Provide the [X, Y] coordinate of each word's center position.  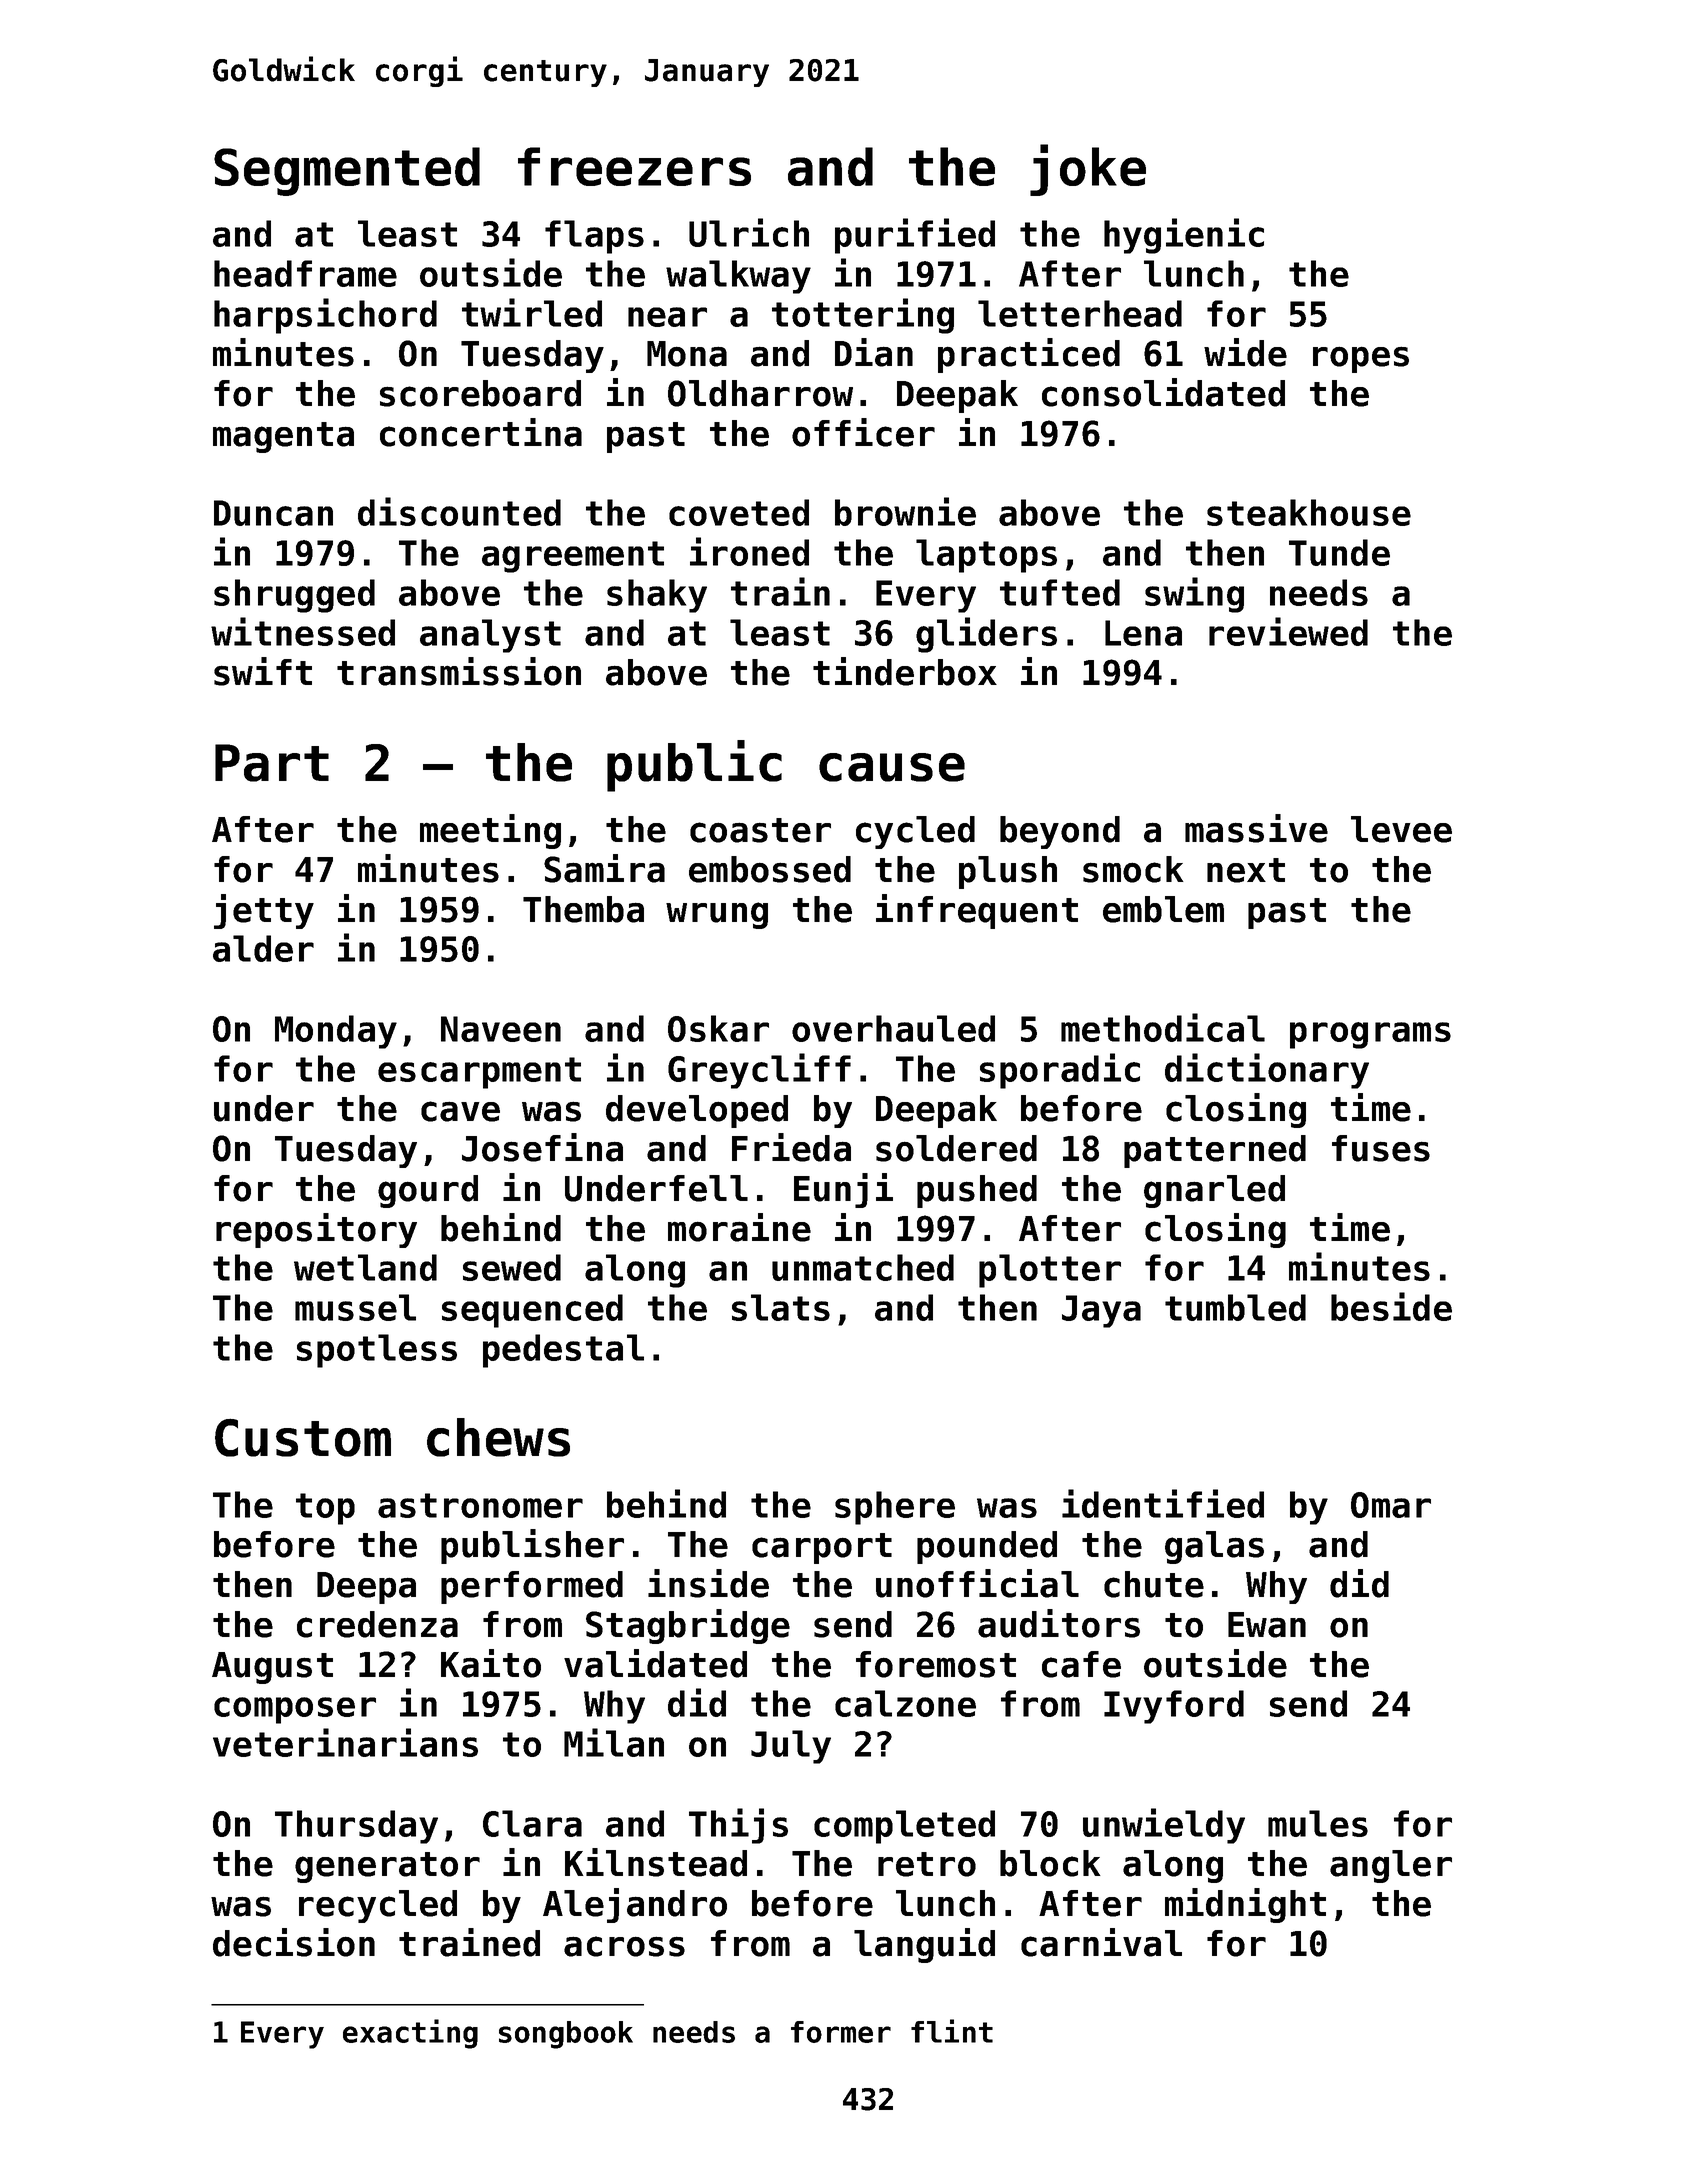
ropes [1361, 359]
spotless [377, 1351]
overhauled [893, 1028]
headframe [305, 273]
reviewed [1288, 631]
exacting [410, 2034]
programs [1370, 1035]
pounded [987, 1547]
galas [1214, 1547]
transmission [459, 671]
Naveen [501, 1029]
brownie [905, 511]
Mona [687, 354]
